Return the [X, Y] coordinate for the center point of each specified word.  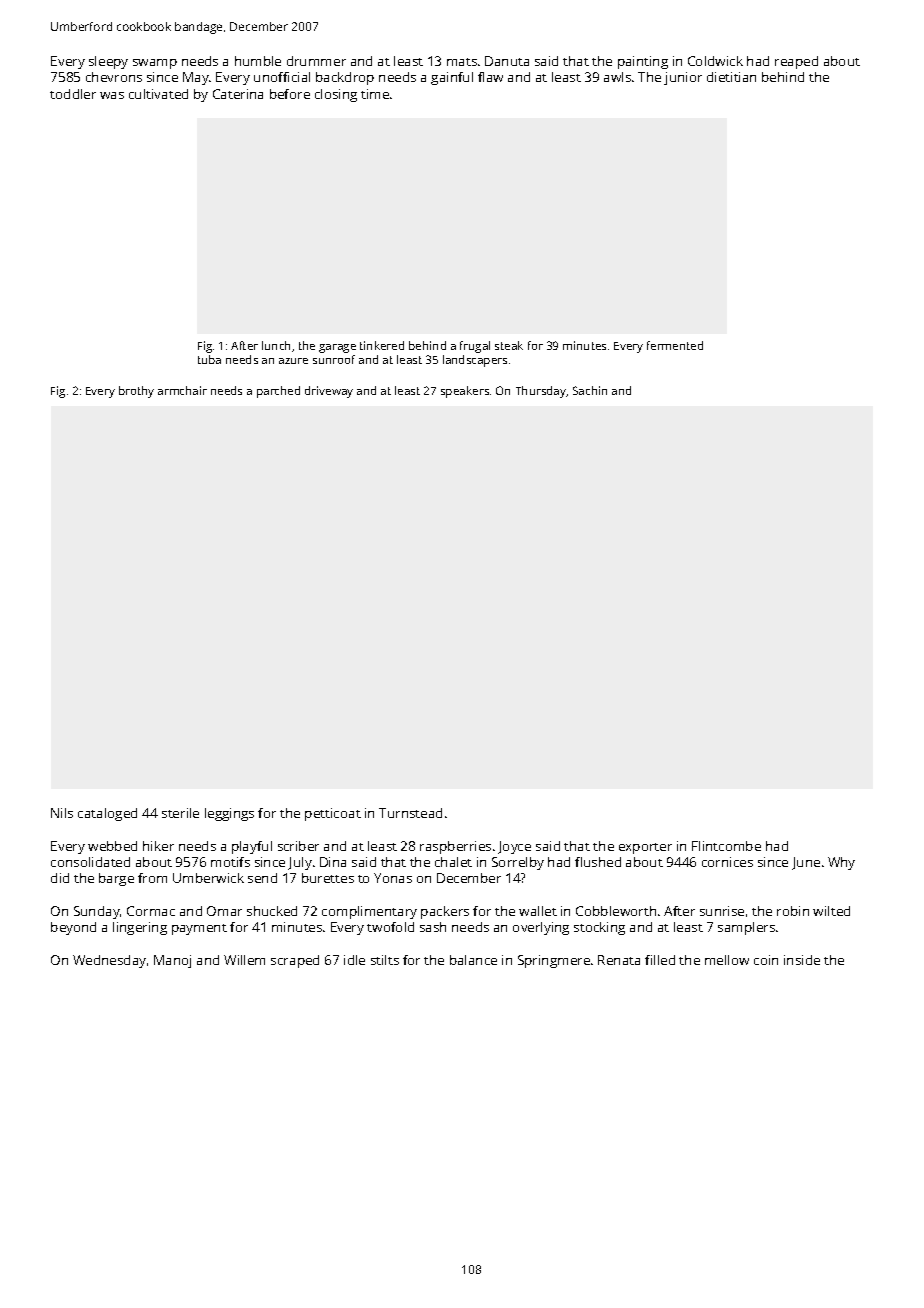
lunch [276, 345]
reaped [796, 62]
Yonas [393, 878]
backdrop [345, 78]
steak [509, 345]
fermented [675, 345]
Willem [244, 960]
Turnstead [410, 813]
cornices [727, 862]
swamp [155, 64]
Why [841, 863]
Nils [62, 813]
